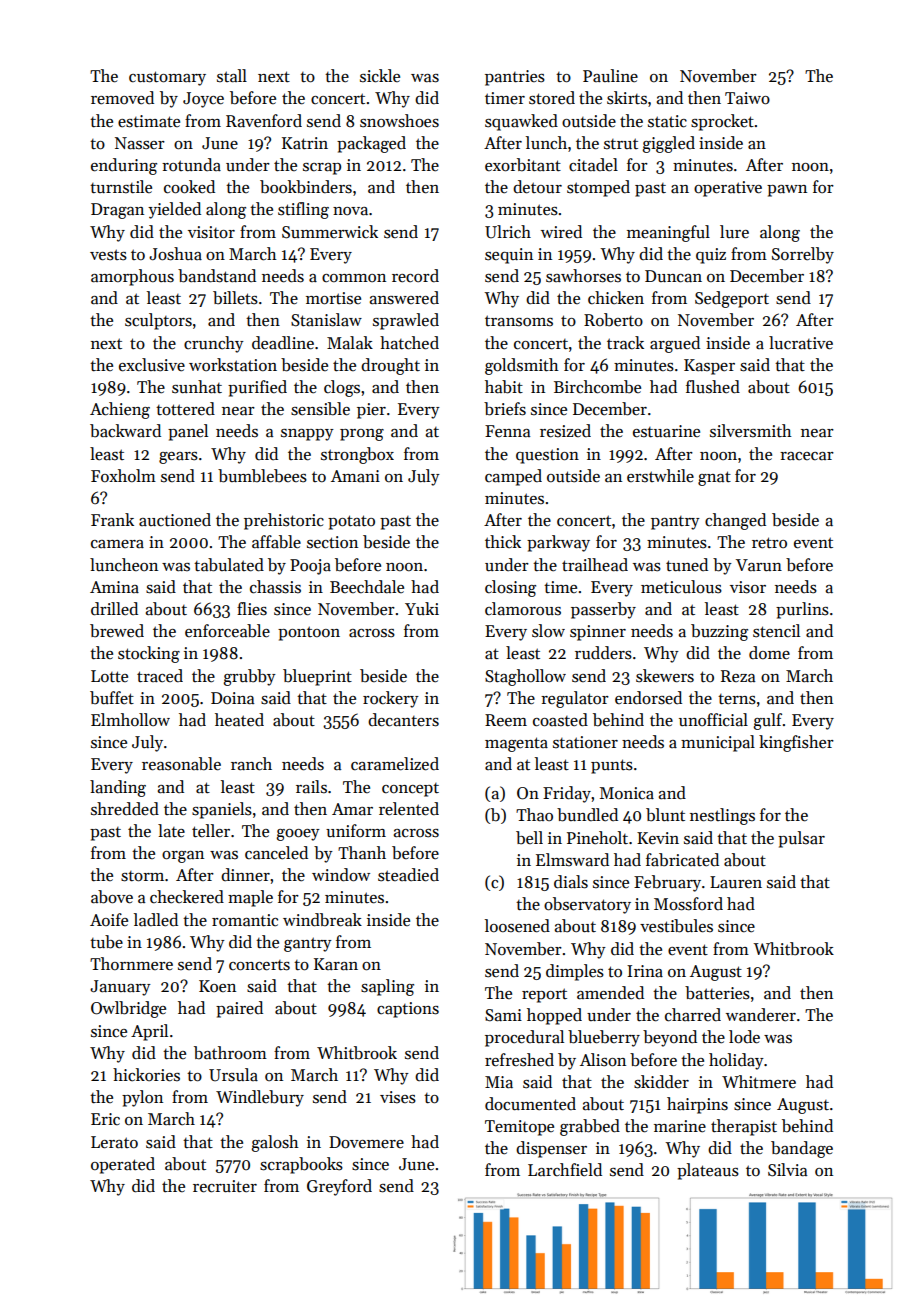 The height and width of the page is (1314, 924). Describe the element at coordinates (734, 232) in the page. I see `lure` at that location.
